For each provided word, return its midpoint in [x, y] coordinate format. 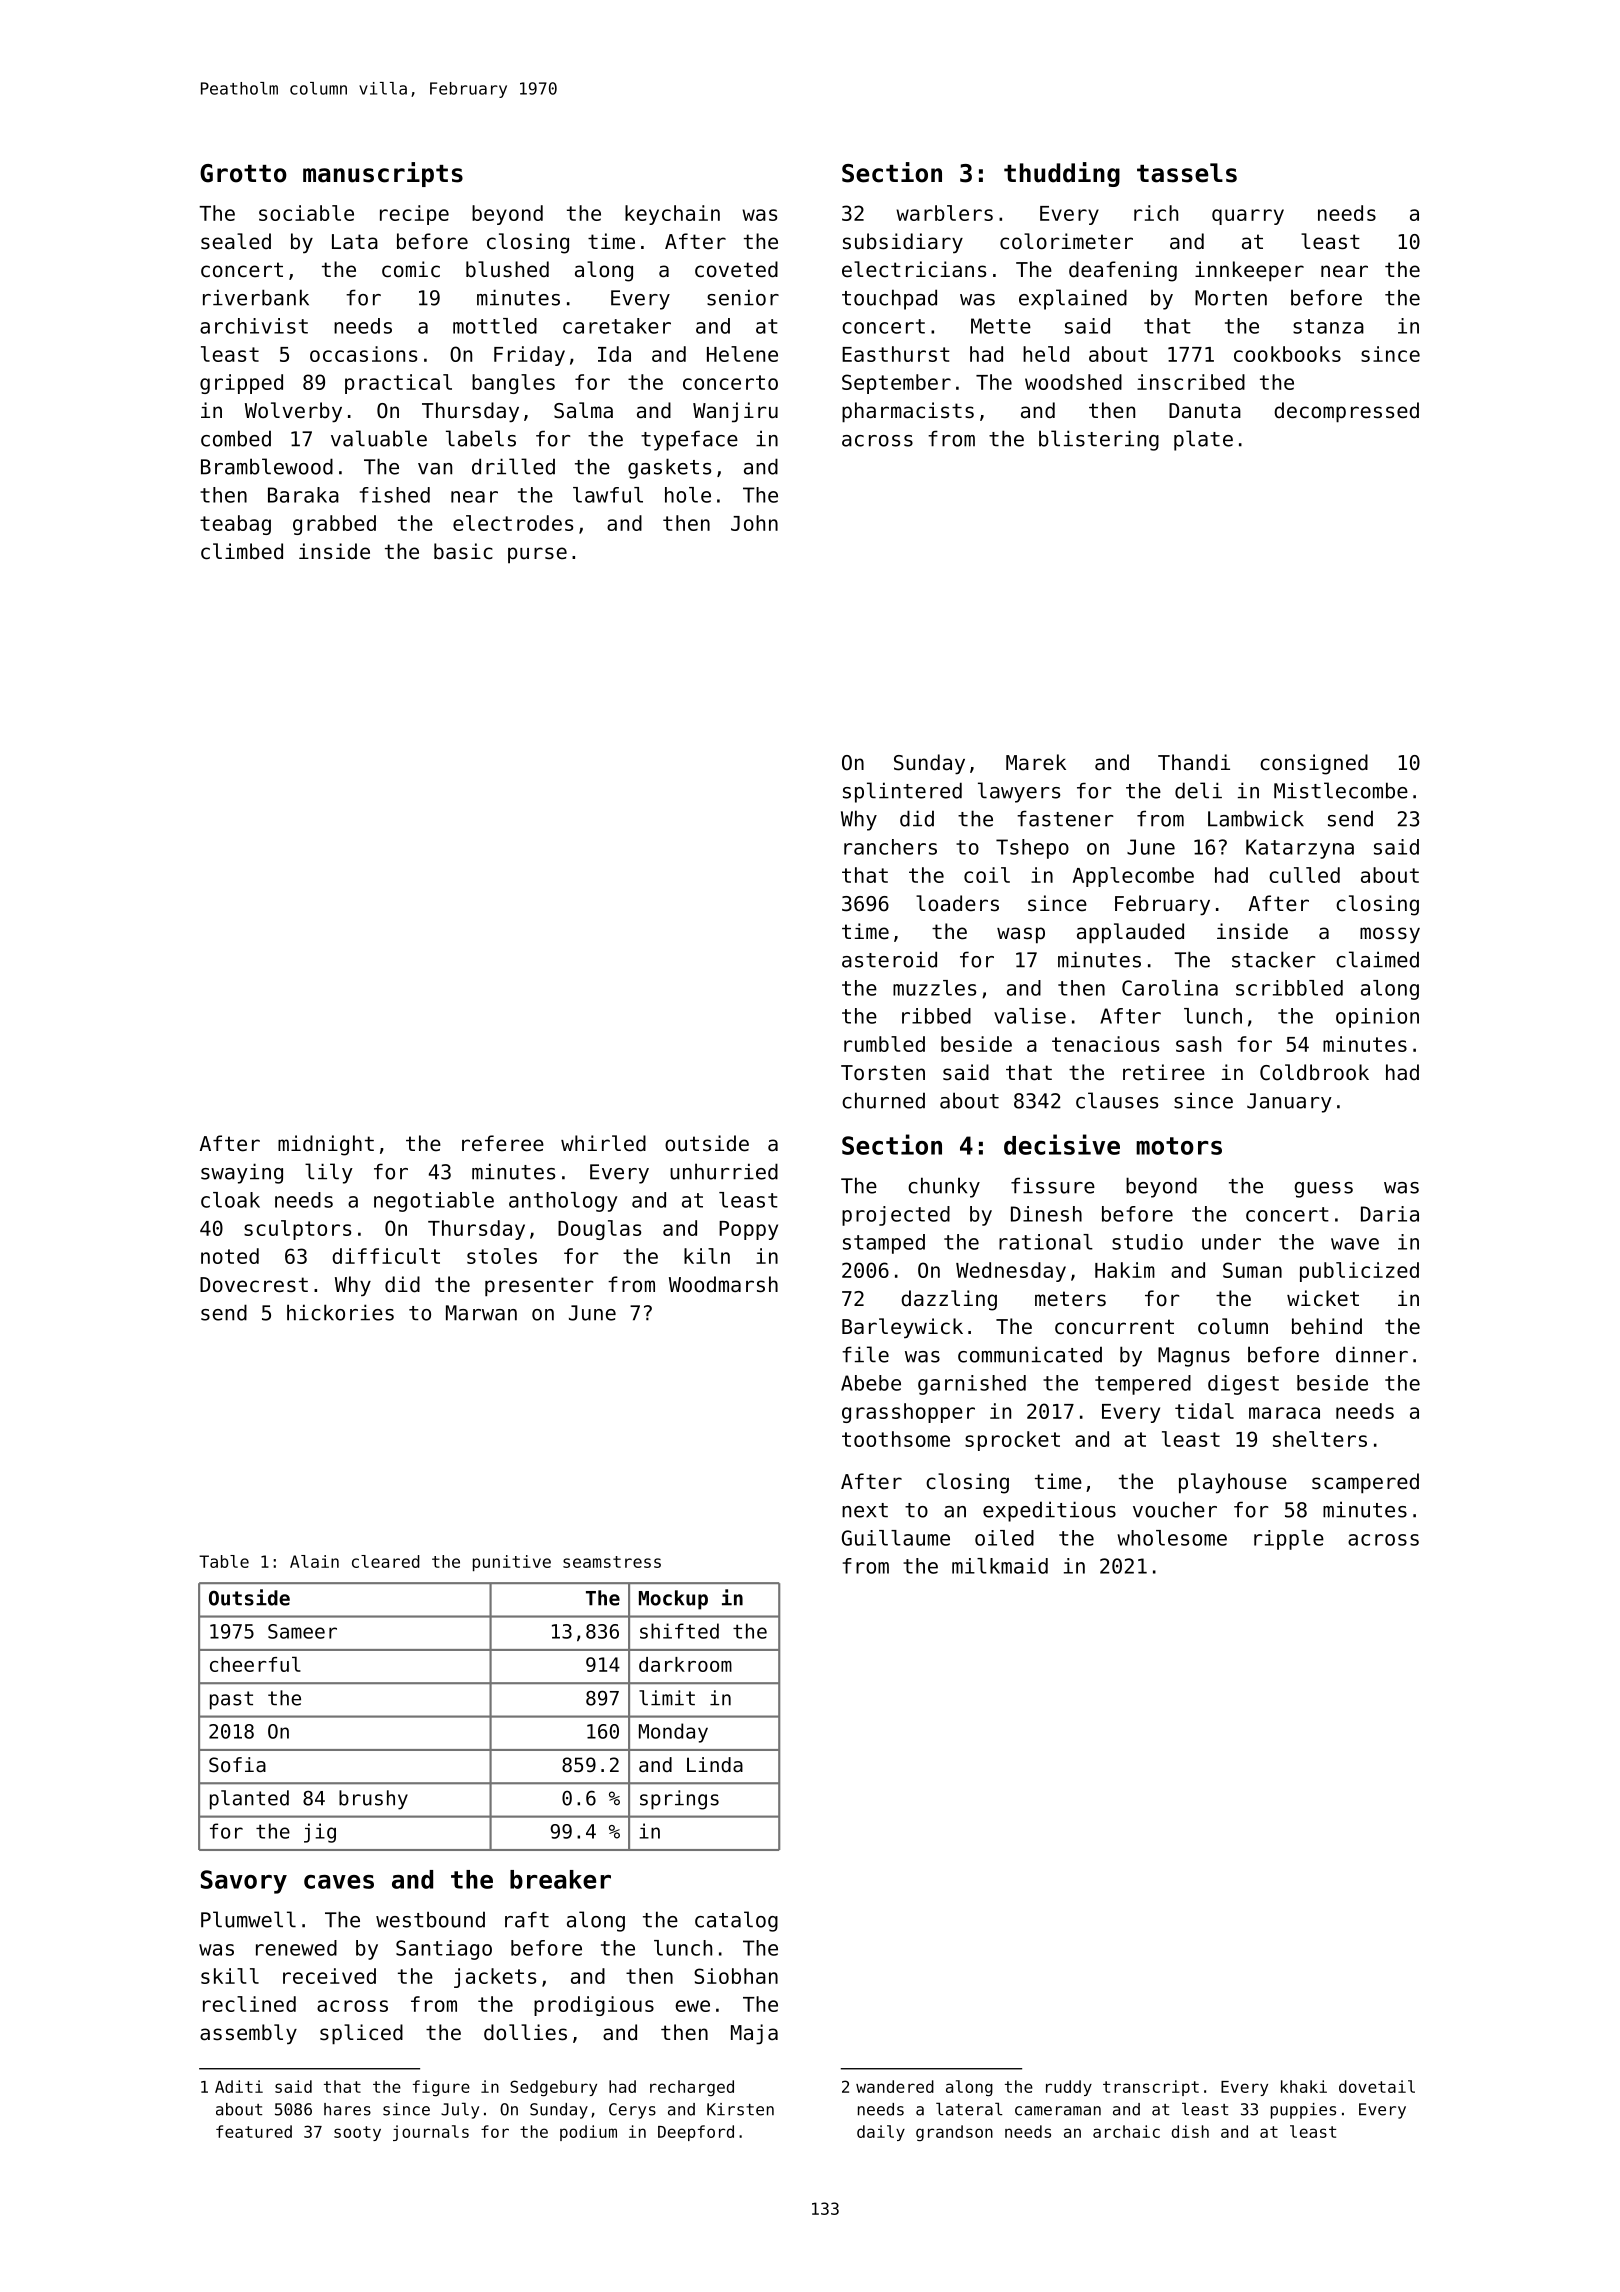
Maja [754, 2034]
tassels [1187, 173]
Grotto [243, 173]
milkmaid [1000, 1566]
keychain [672, 215]
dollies [525, 2032]
